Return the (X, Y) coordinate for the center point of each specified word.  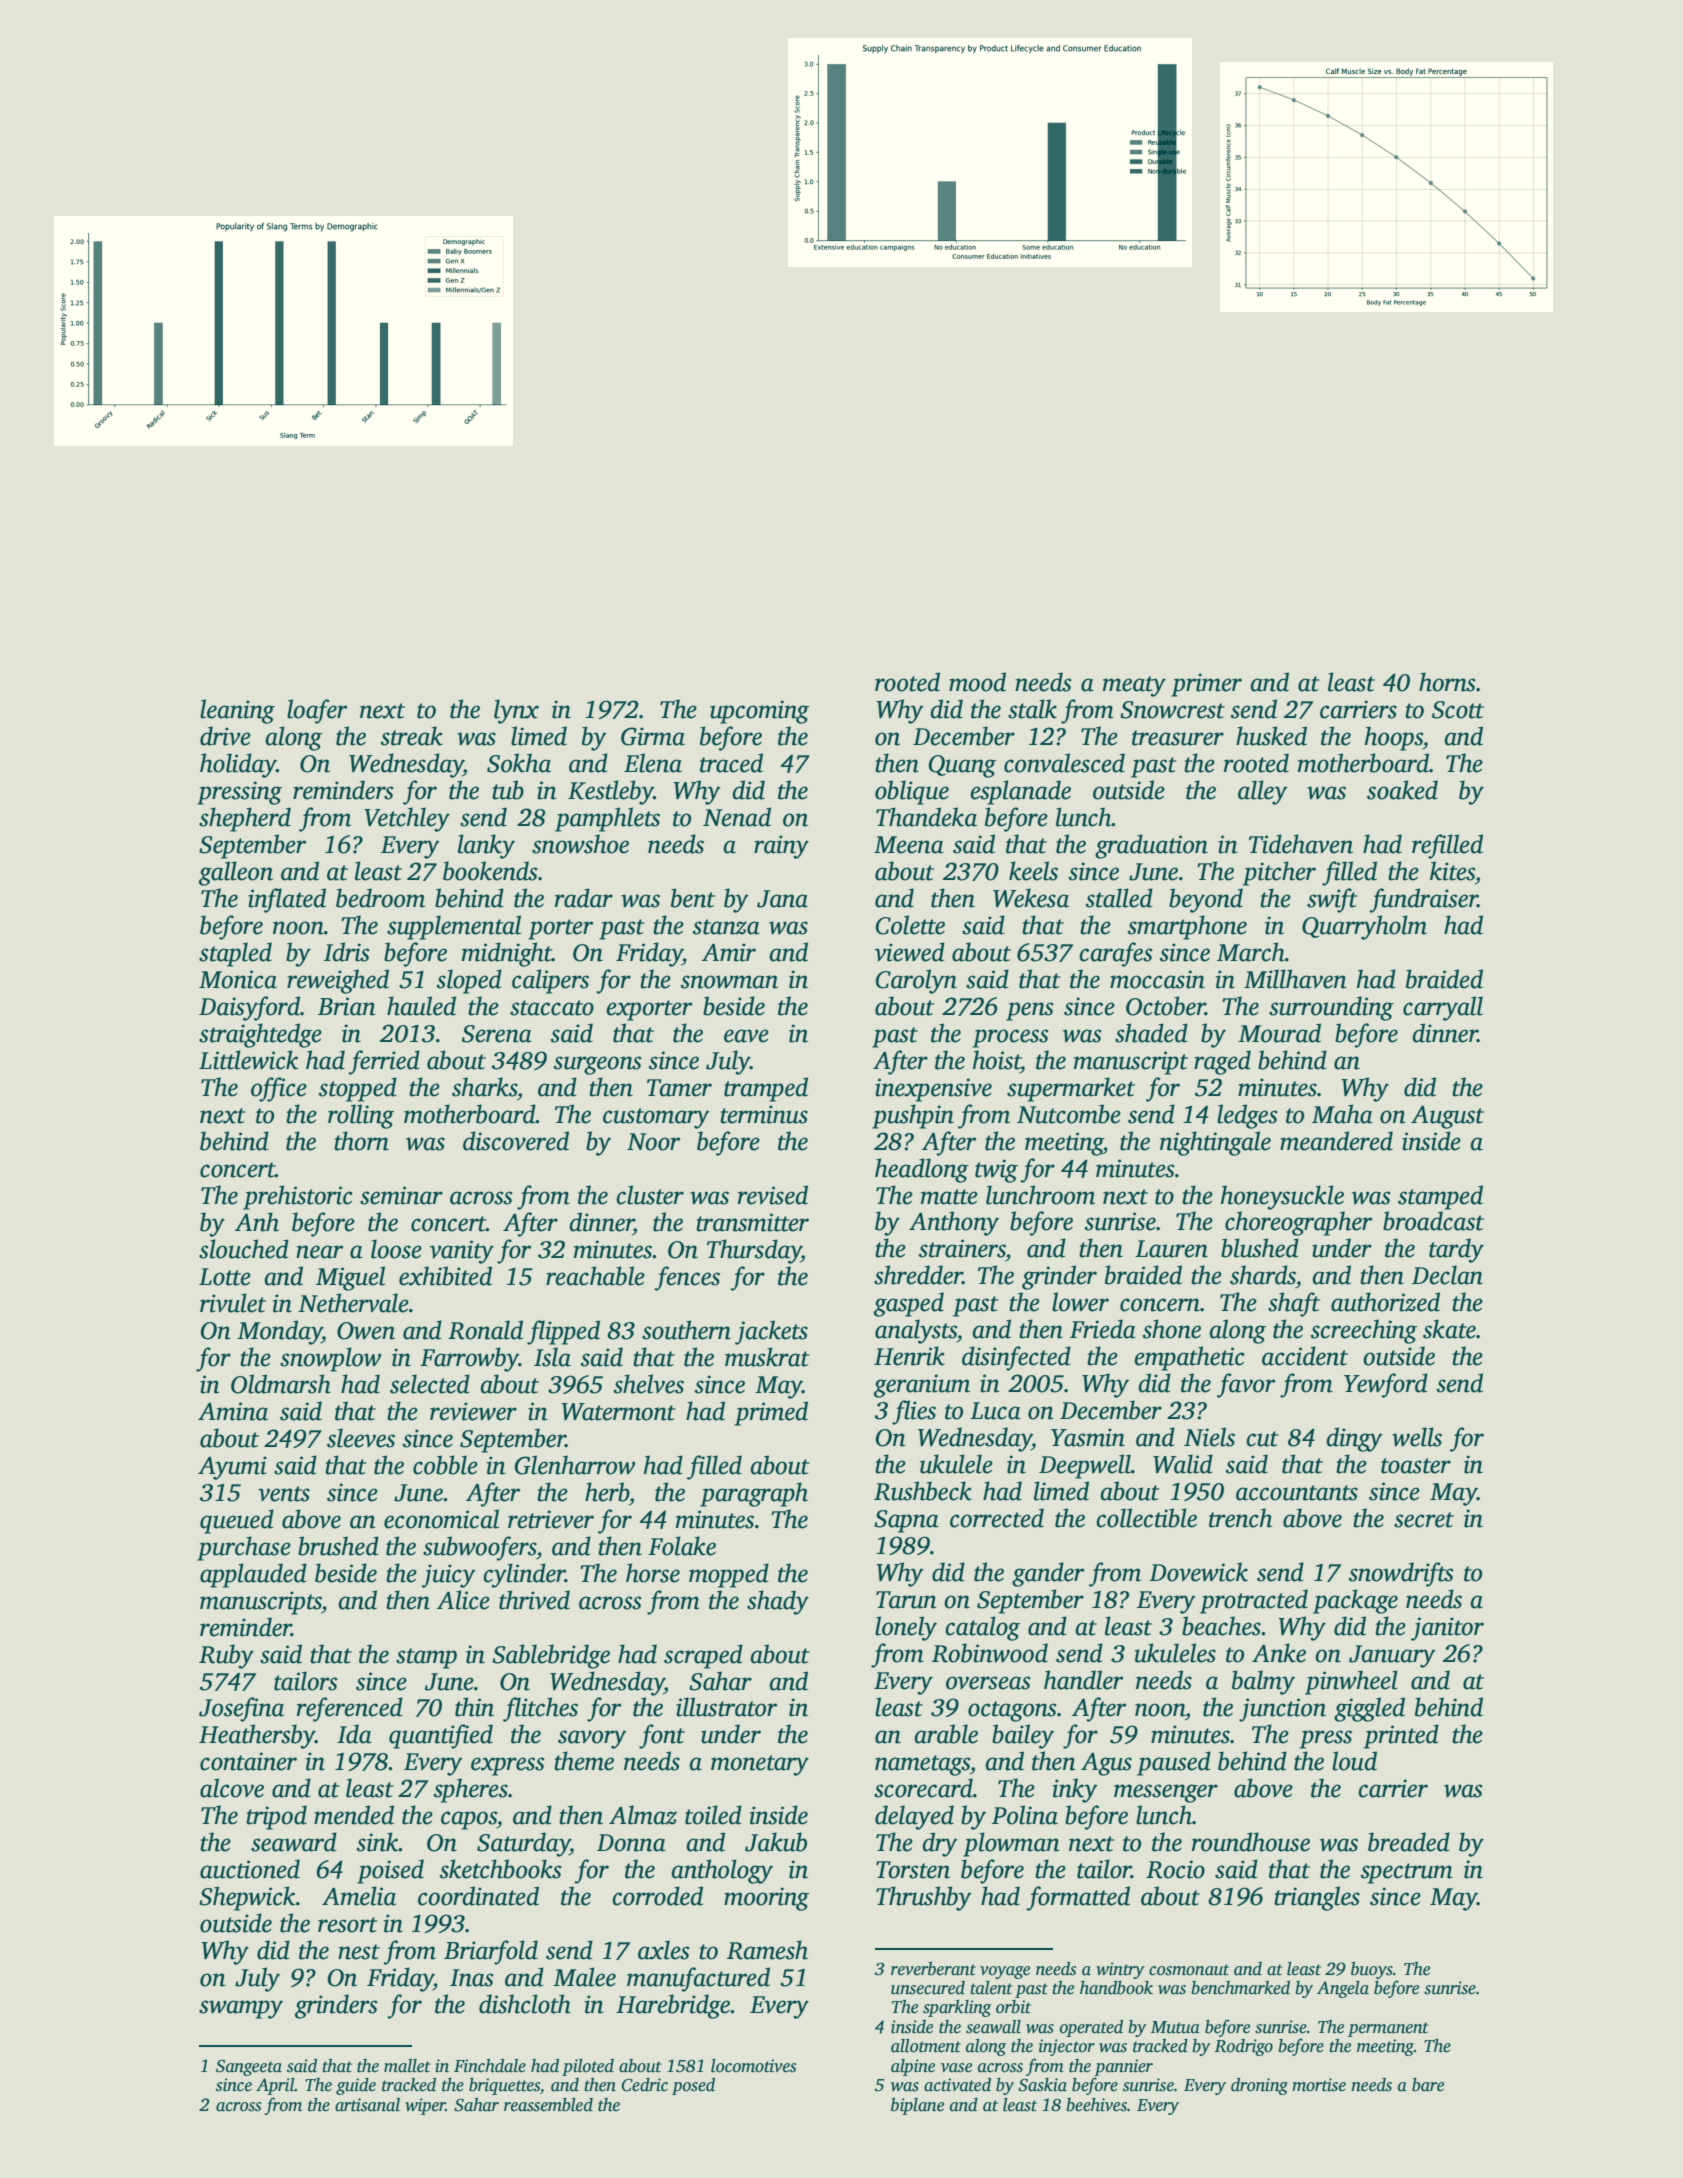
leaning (237, 711)
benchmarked (1241, 1988)
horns (1447, 682)
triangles (1317, 1898)
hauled (421, 1006)
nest (359, 1952)
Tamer (679, 1088)
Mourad (1279, 1033)
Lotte (225, 1277)
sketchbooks (501, 1869)
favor (1246, 1385)
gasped (909, 1304)
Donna (631, 1843)
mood (977, 682)
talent (991, 1988)
